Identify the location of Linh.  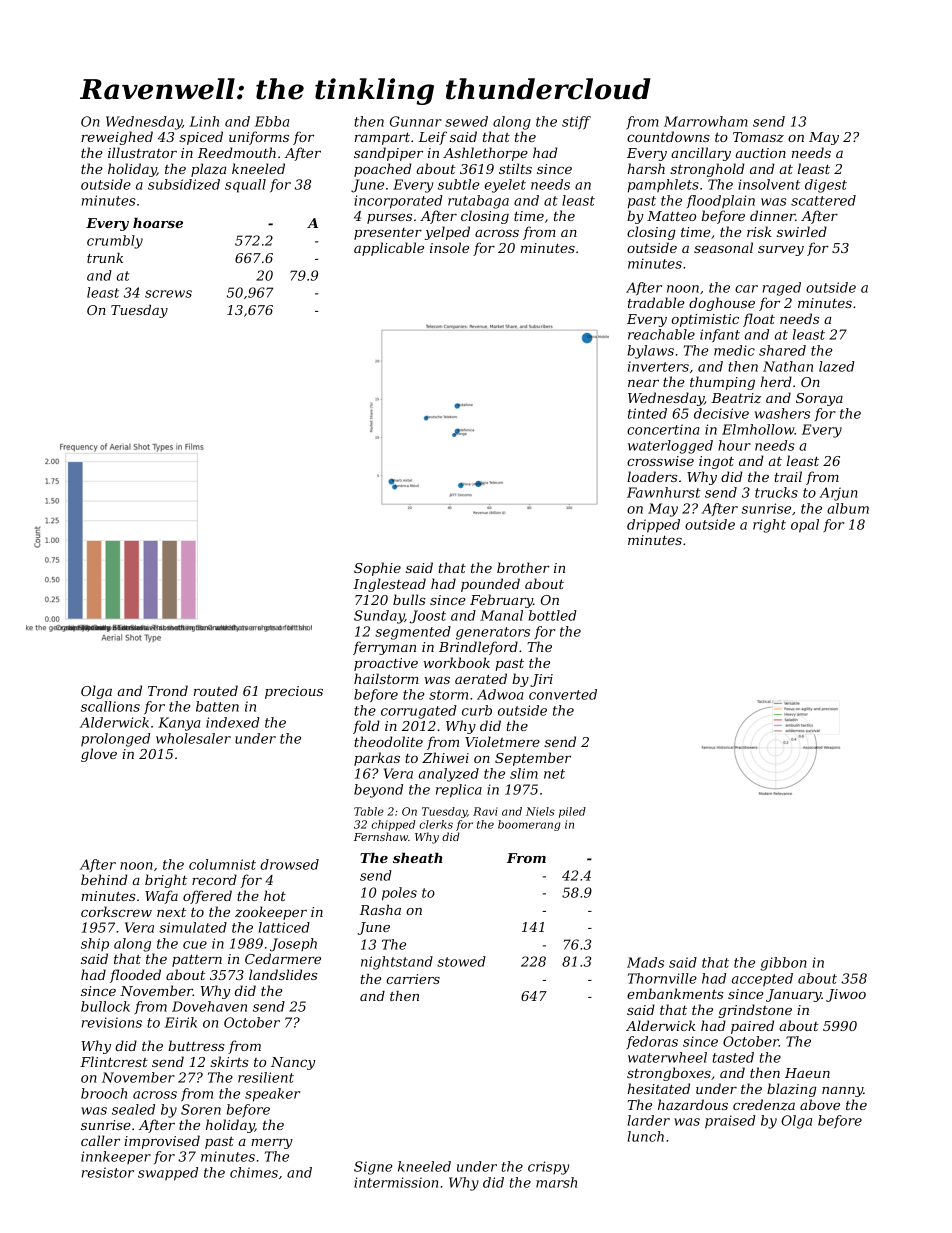
(204, 121).
